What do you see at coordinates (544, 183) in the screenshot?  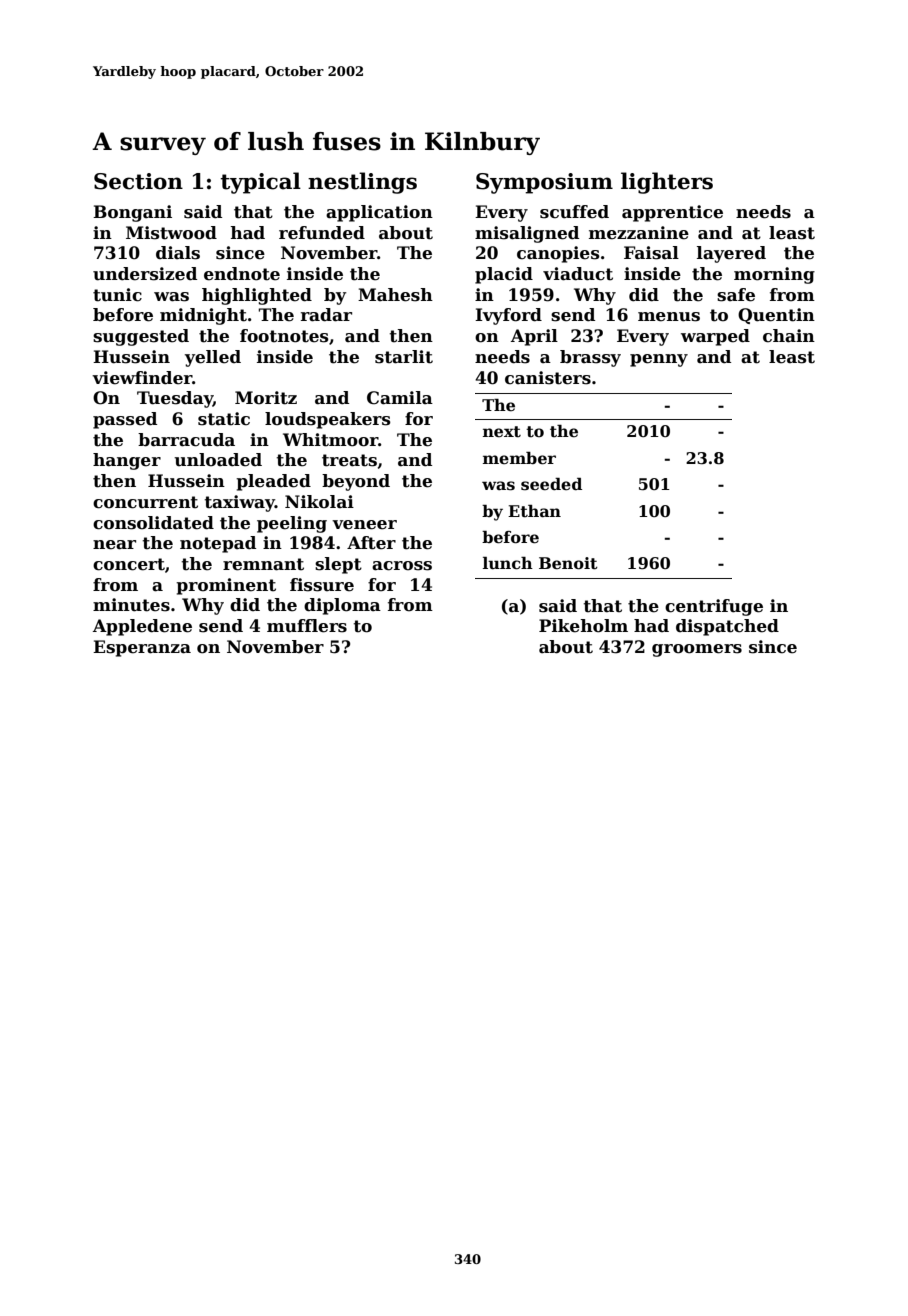 I see `Symposium` at bounding box center [544, 183].
